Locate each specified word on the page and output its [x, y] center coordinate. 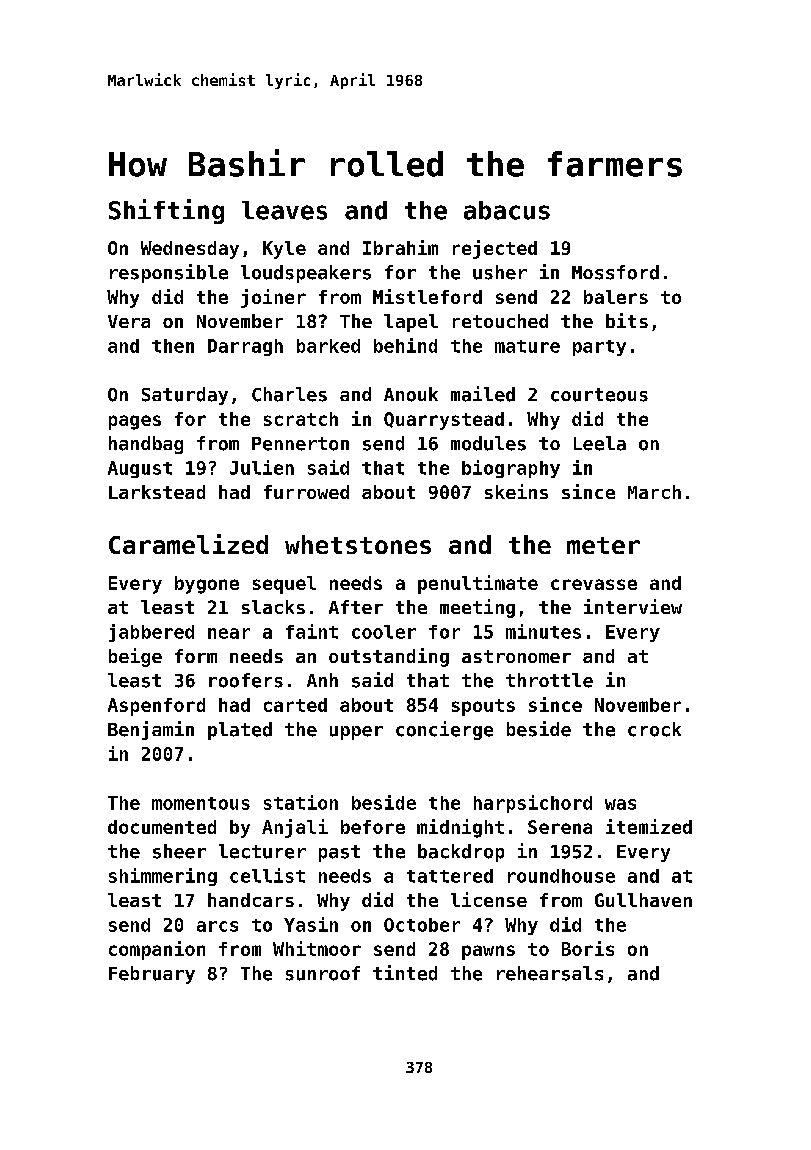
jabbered [151, 633]
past [339, 853]
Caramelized [188, 544]
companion [157, 950]
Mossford [615, 272]
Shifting [166, 211]
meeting [477, 608]
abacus [507, 210]
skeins [516, 491]
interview [633, 606]
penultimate [478, 584]
